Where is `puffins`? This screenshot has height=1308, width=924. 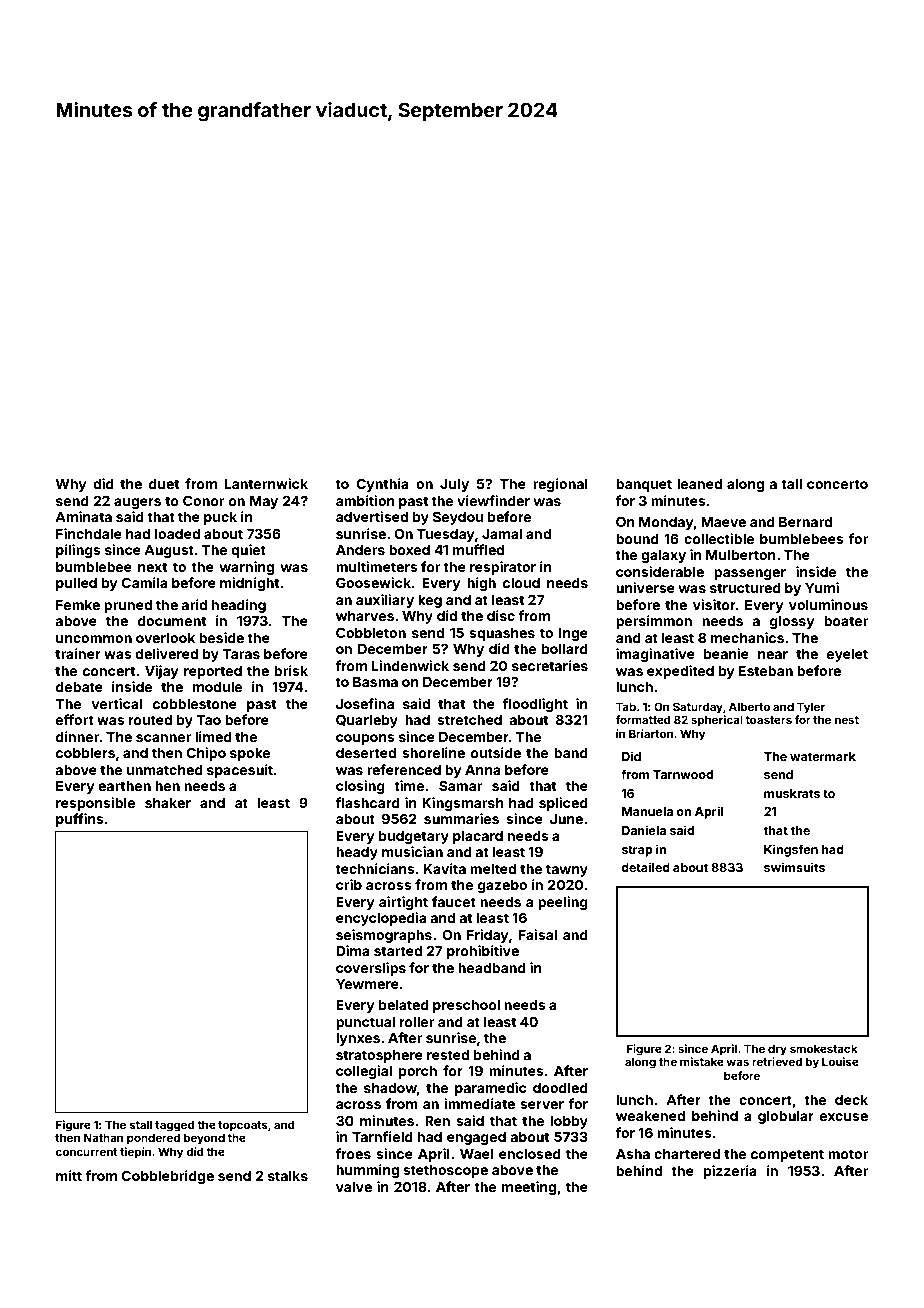
puffins is located at coordinates (80, 820).
